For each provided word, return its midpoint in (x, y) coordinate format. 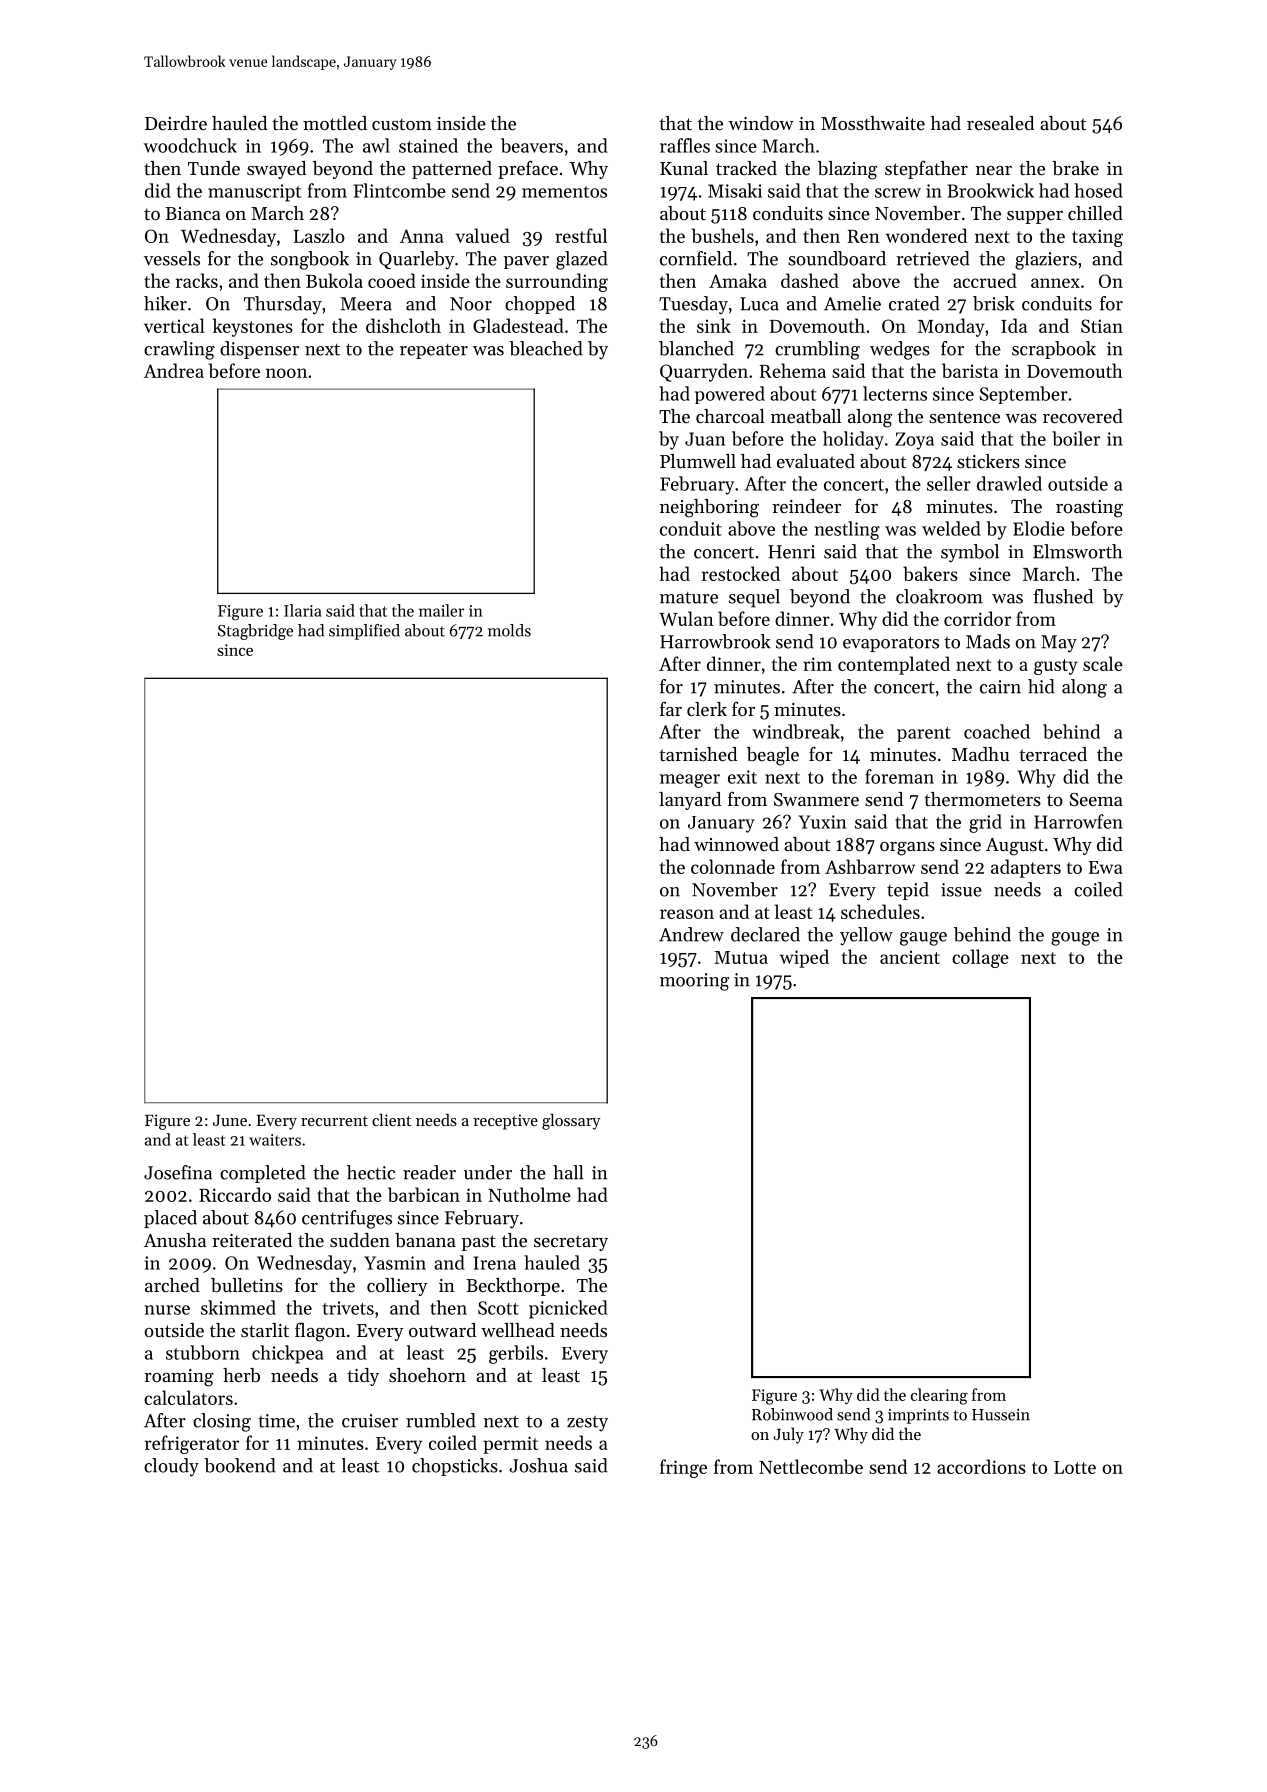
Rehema (793, 370)
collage (980, 958)
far (671, 708)
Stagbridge (255, 632)
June (230, 1120)
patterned (452, 170)
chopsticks (455, 1467)
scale (1103, 663)
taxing (1097, 238)
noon (286, 373)
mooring (694, 982)
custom (402, 124)
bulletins (247, 1285)
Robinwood (792, 1414)
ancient (910, 957)
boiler (1076, 438)
